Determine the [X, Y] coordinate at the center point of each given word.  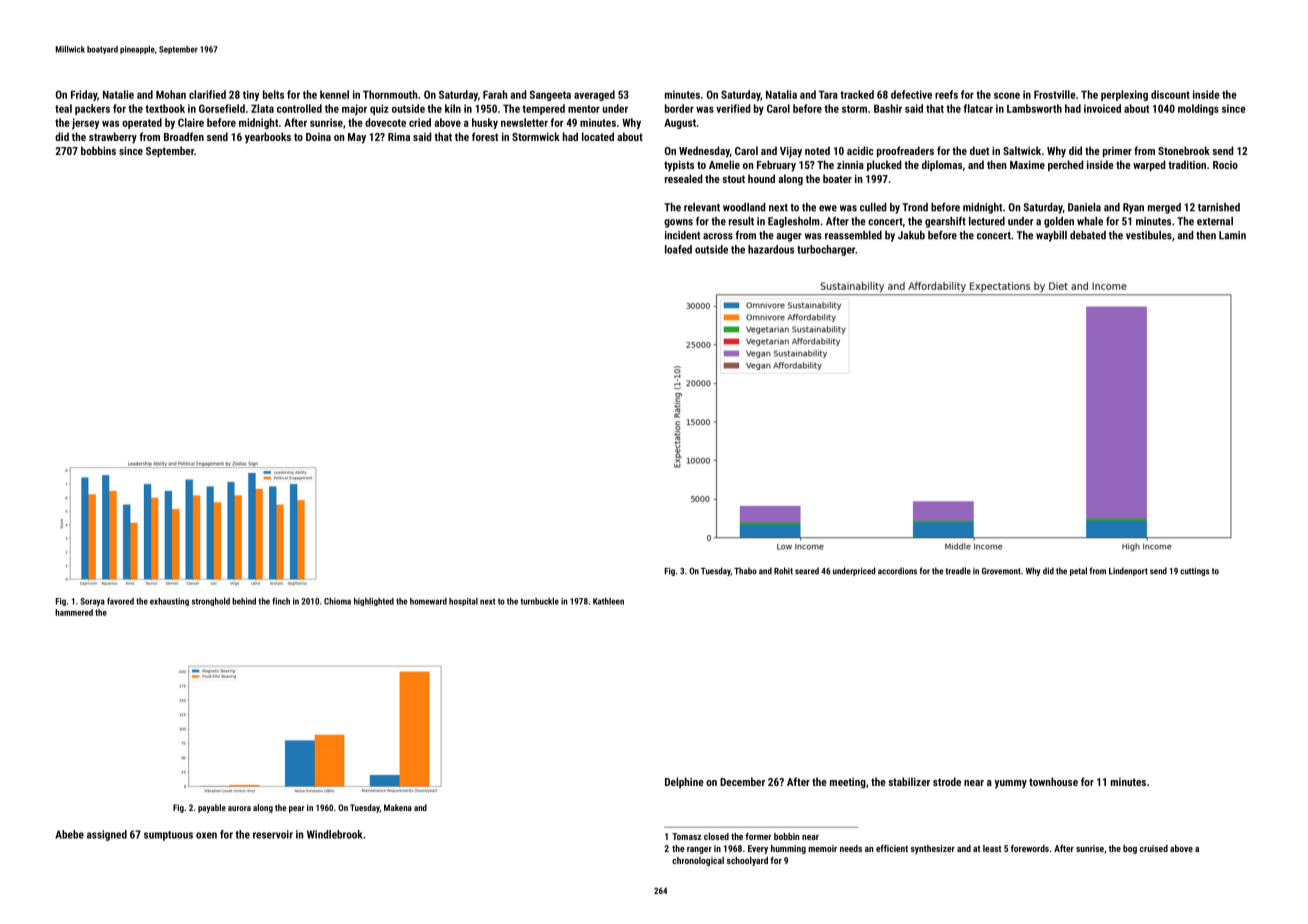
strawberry [113, 138]
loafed [678, 249]
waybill [1051, 236]
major [354, 109]
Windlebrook [335, 834]
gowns [678, 223]
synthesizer [933, 849]
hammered [74, 612]
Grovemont [1001, 571]
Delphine [684, 782]
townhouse [1053, 781]
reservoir [273, 834]
